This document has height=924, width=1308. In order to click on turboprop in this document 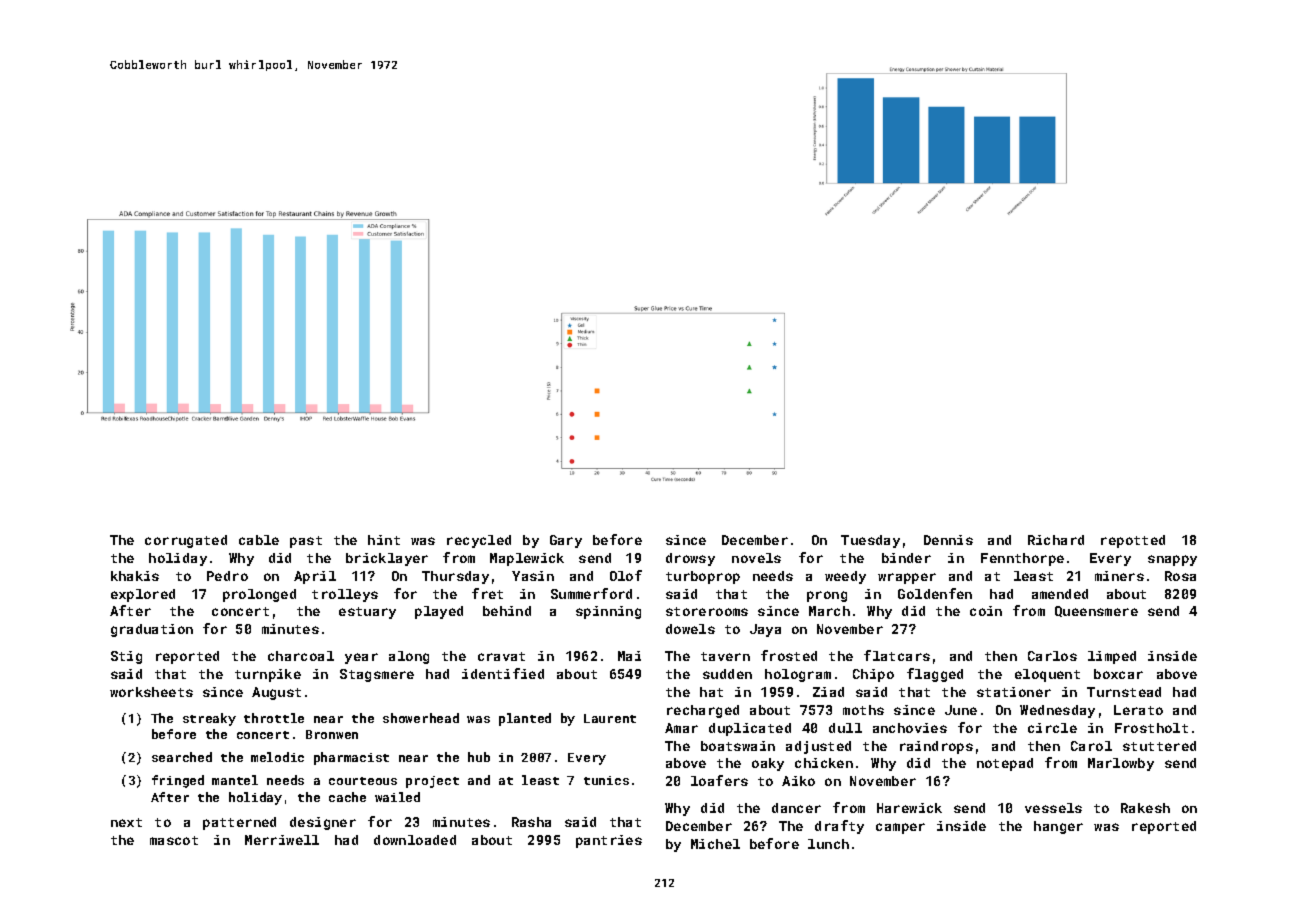, I will do `click(703, 577)`.
